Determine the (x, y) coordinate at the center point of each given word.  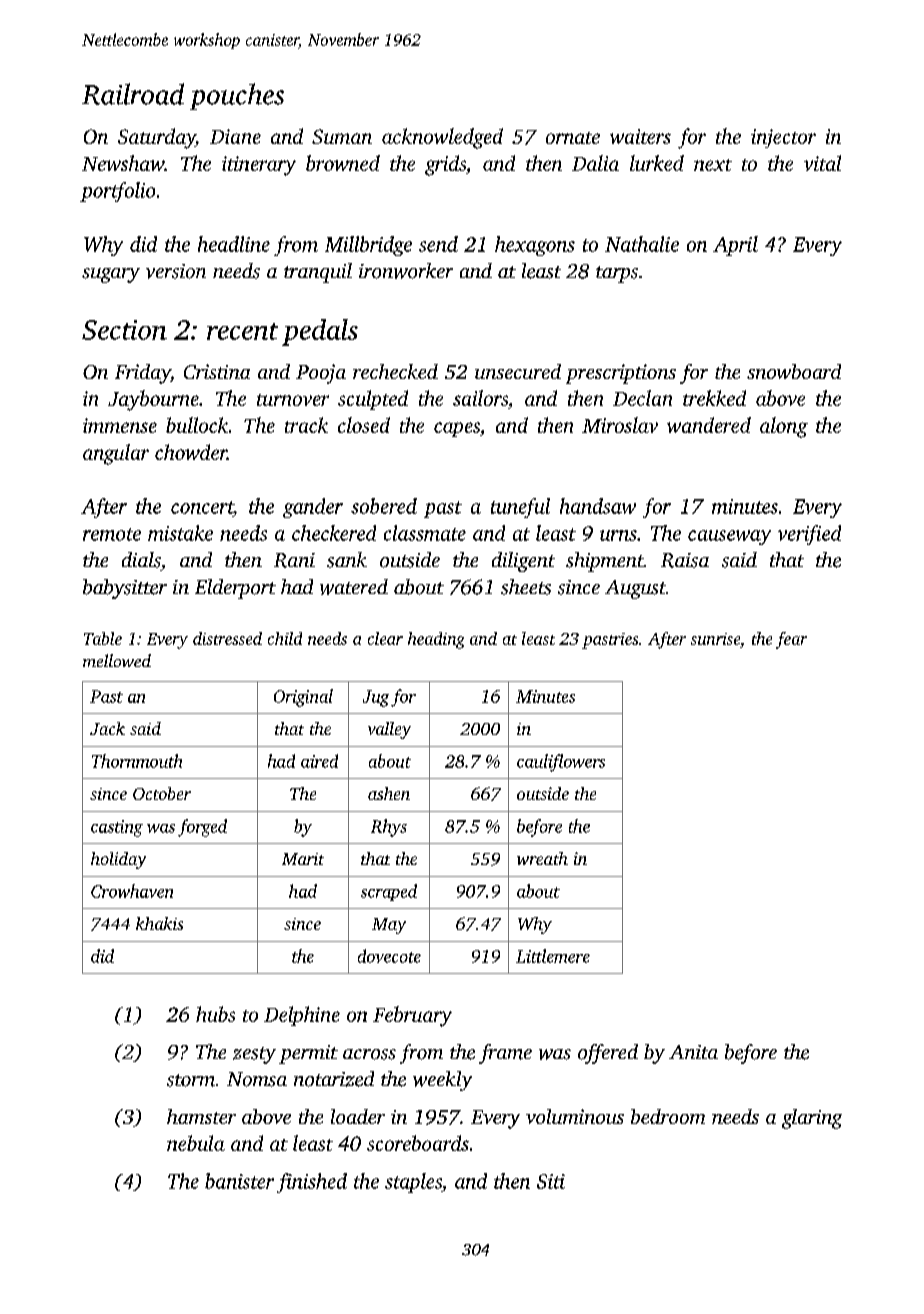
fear (791, 640)
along (784, 427)
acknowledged (442, 138)
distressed (227, 638)
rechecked (395, 371)
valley (389, 730)
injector (783, 138)
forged (202, 828)
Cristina (217, 371)
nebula (196, 1143)
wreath (542, 858)
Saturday (157, 138)
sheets (526, 587)
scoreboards (418, 1143)
